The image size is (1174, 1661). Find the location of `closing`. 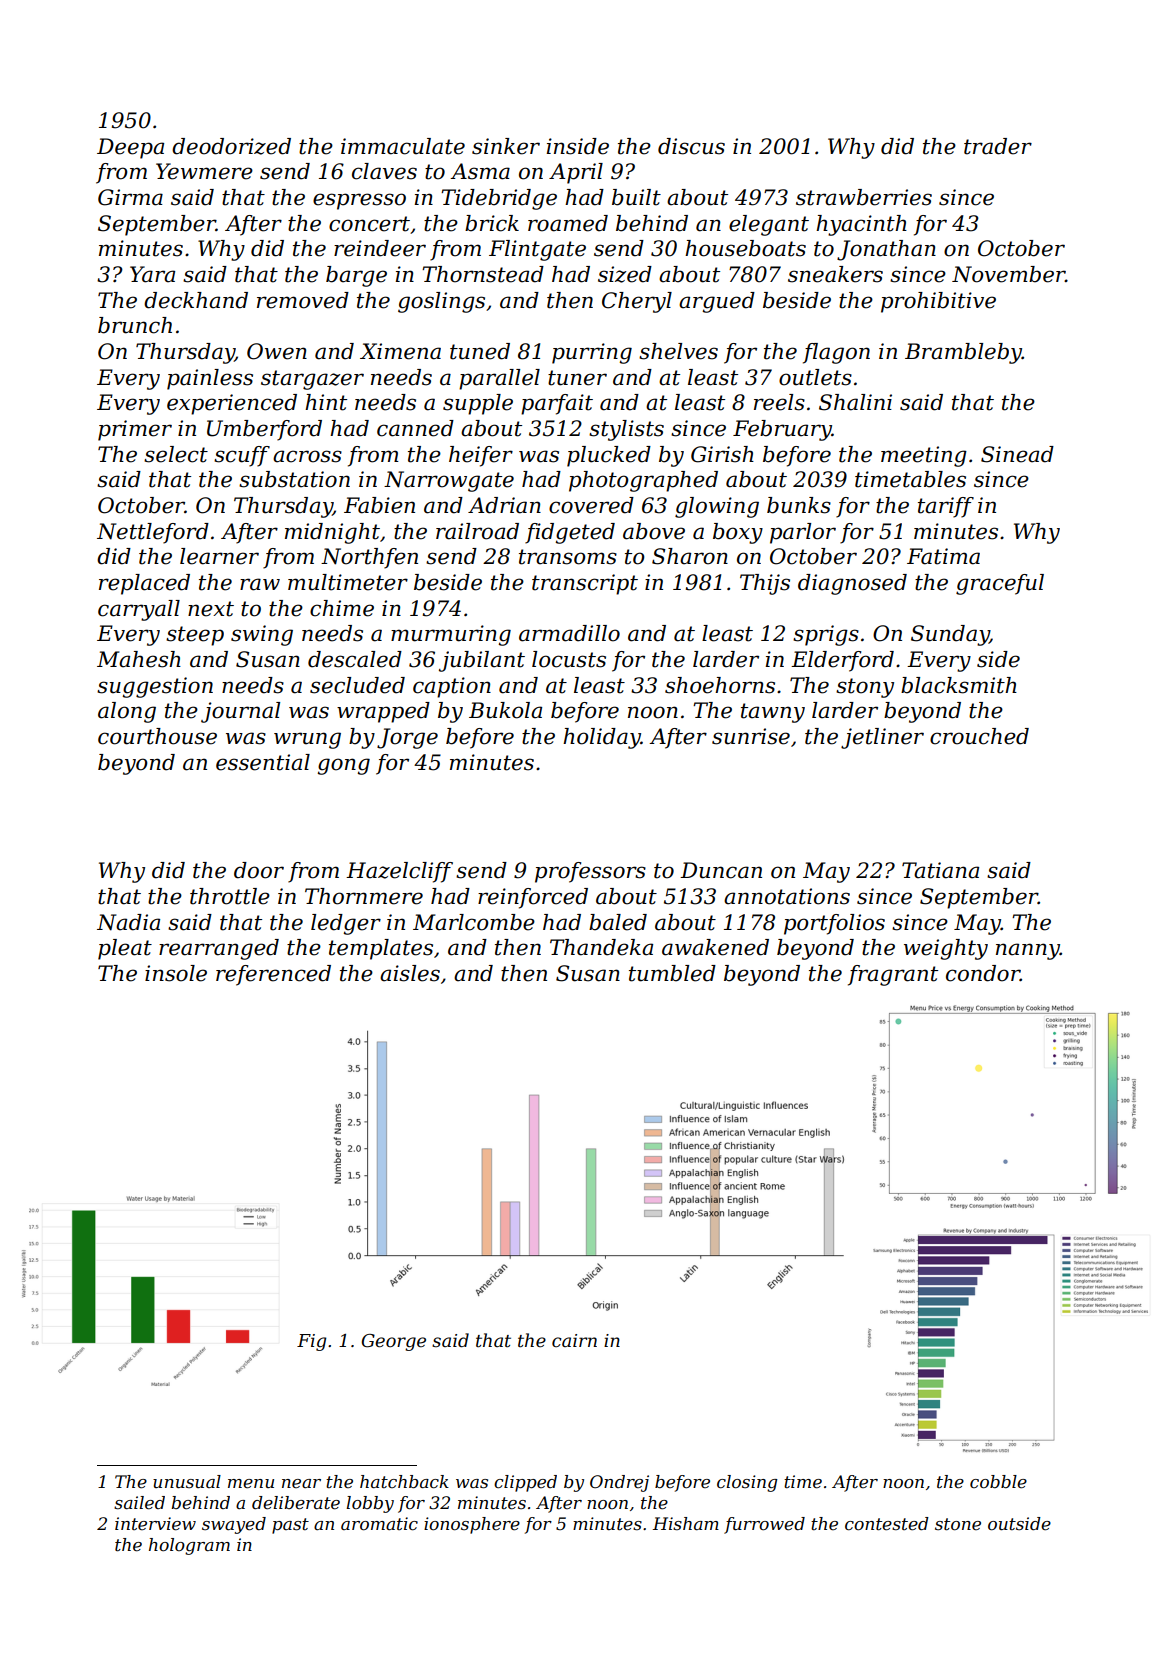

closing is located at coordinates (747, 1483).
